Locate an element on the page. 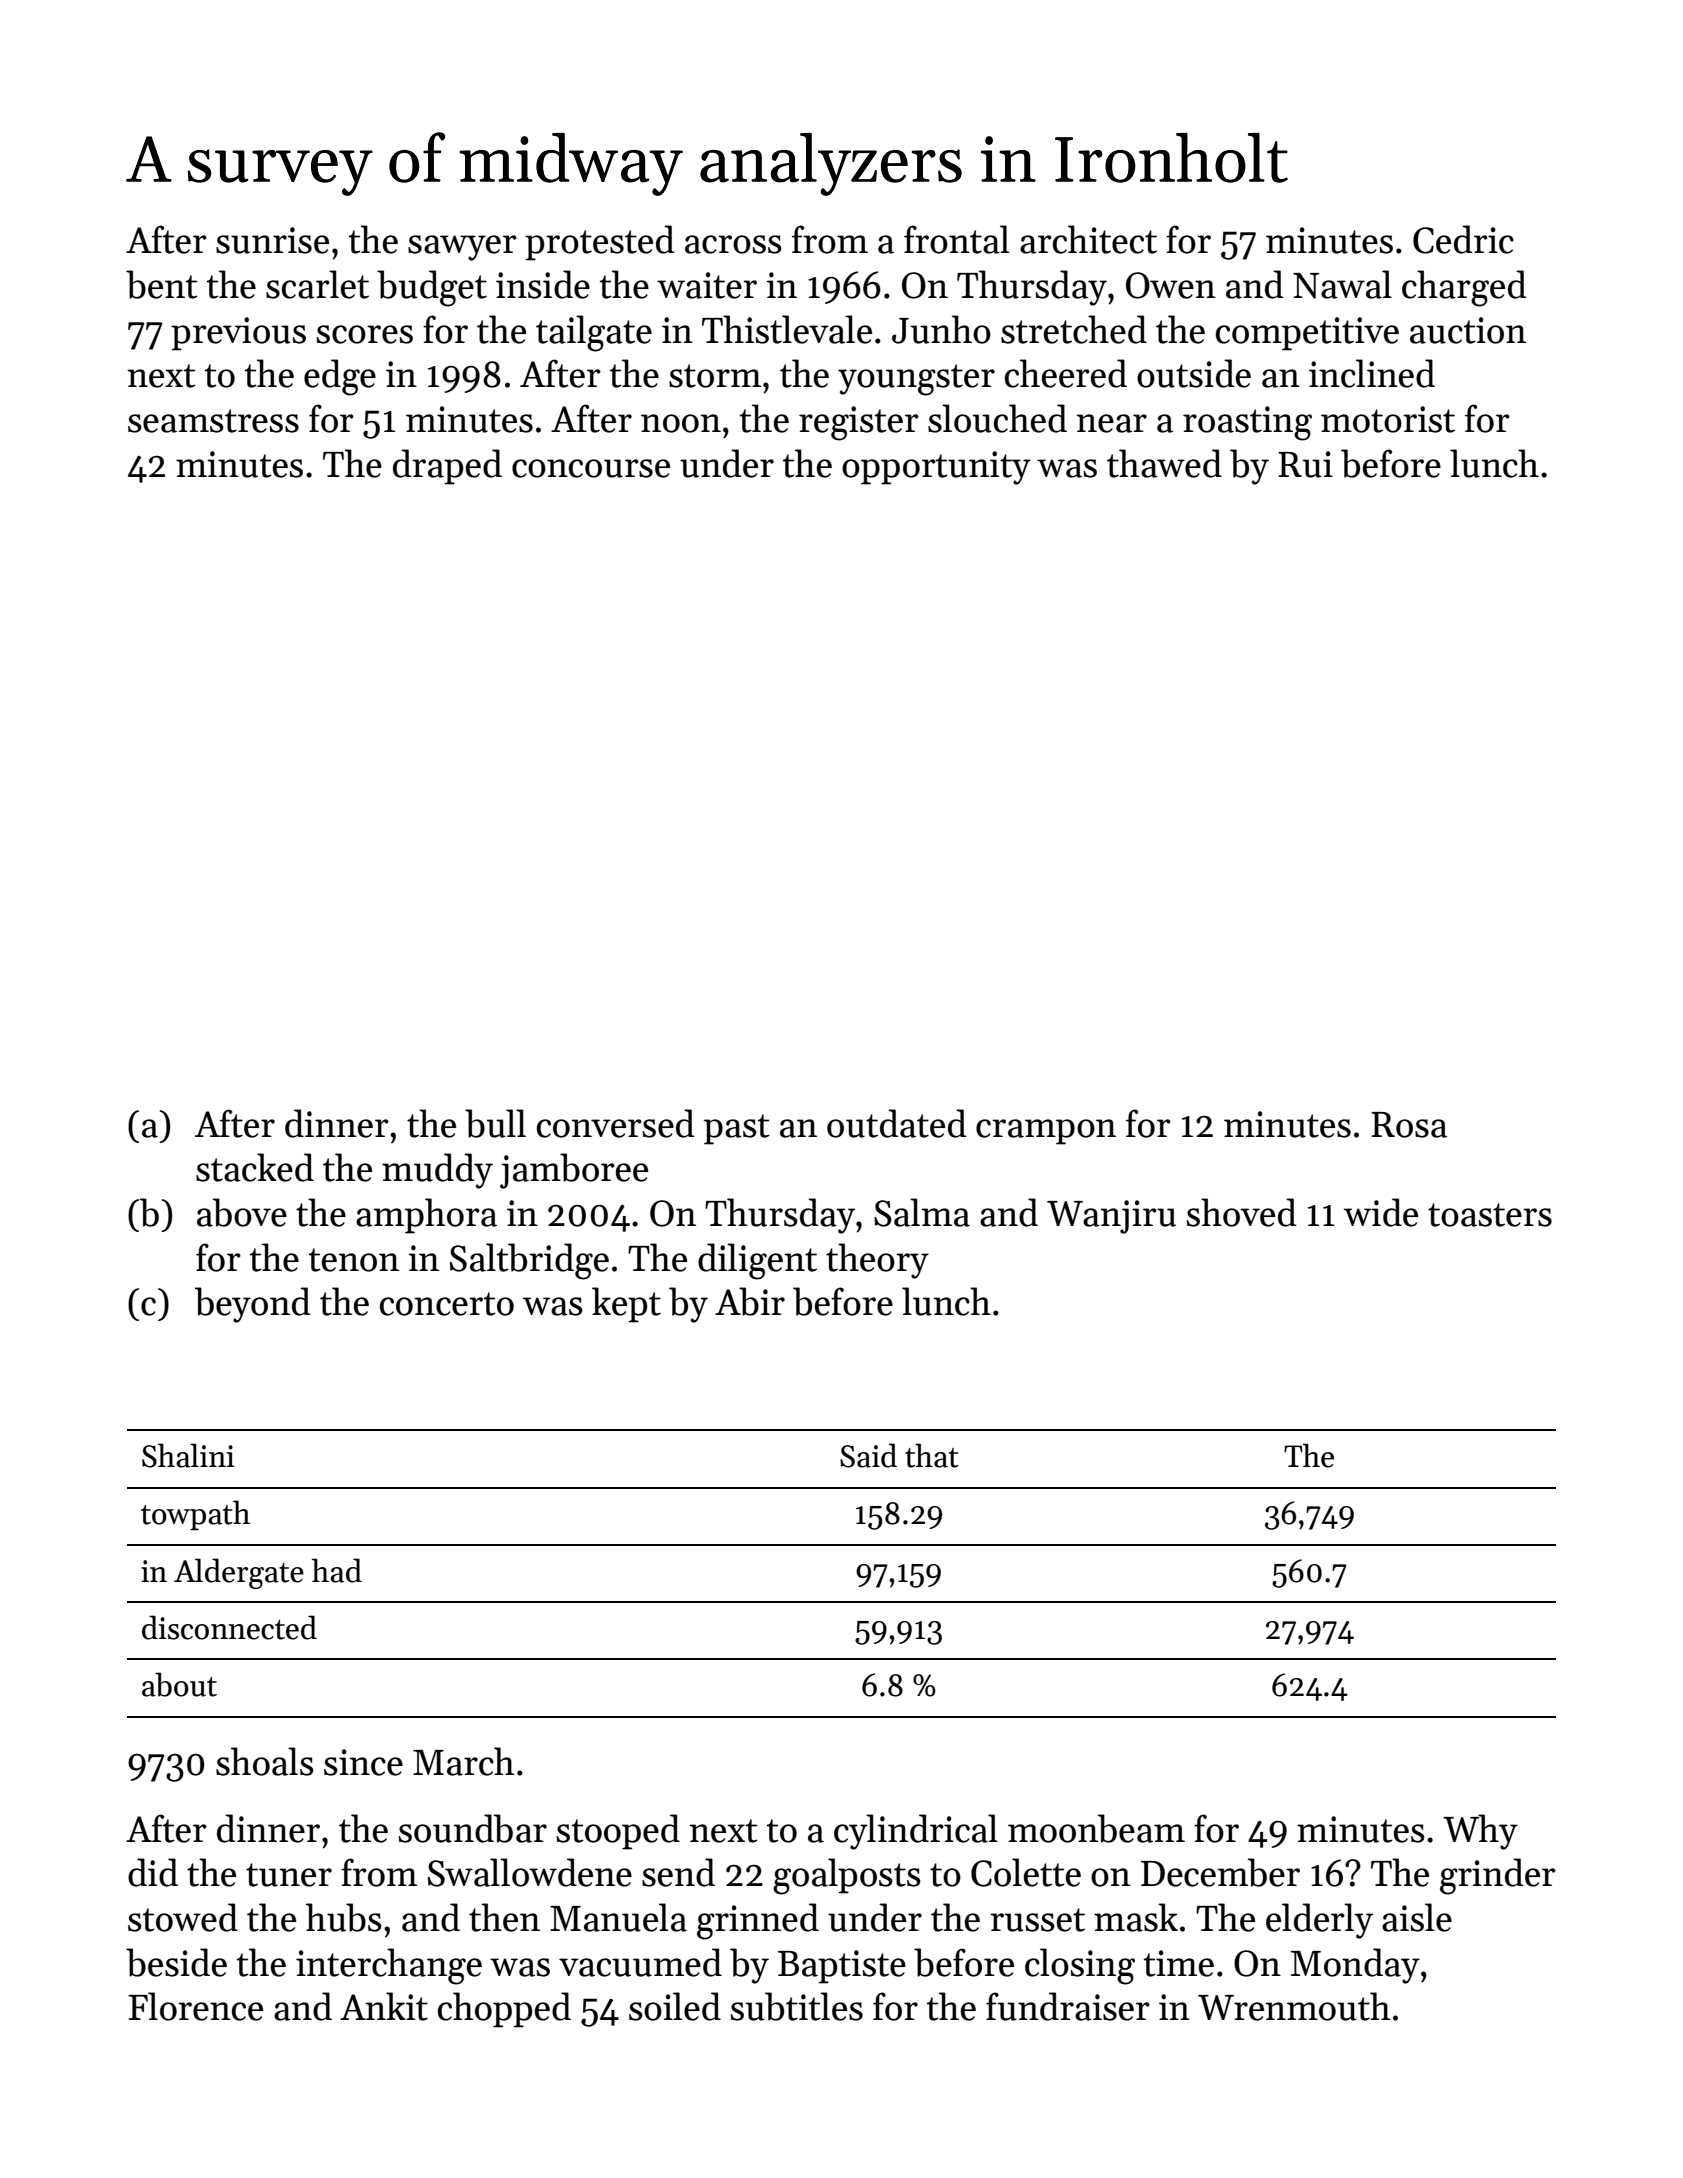 This document has height=2178, width=1683. Florence is located at coordinates (195, 2006).
